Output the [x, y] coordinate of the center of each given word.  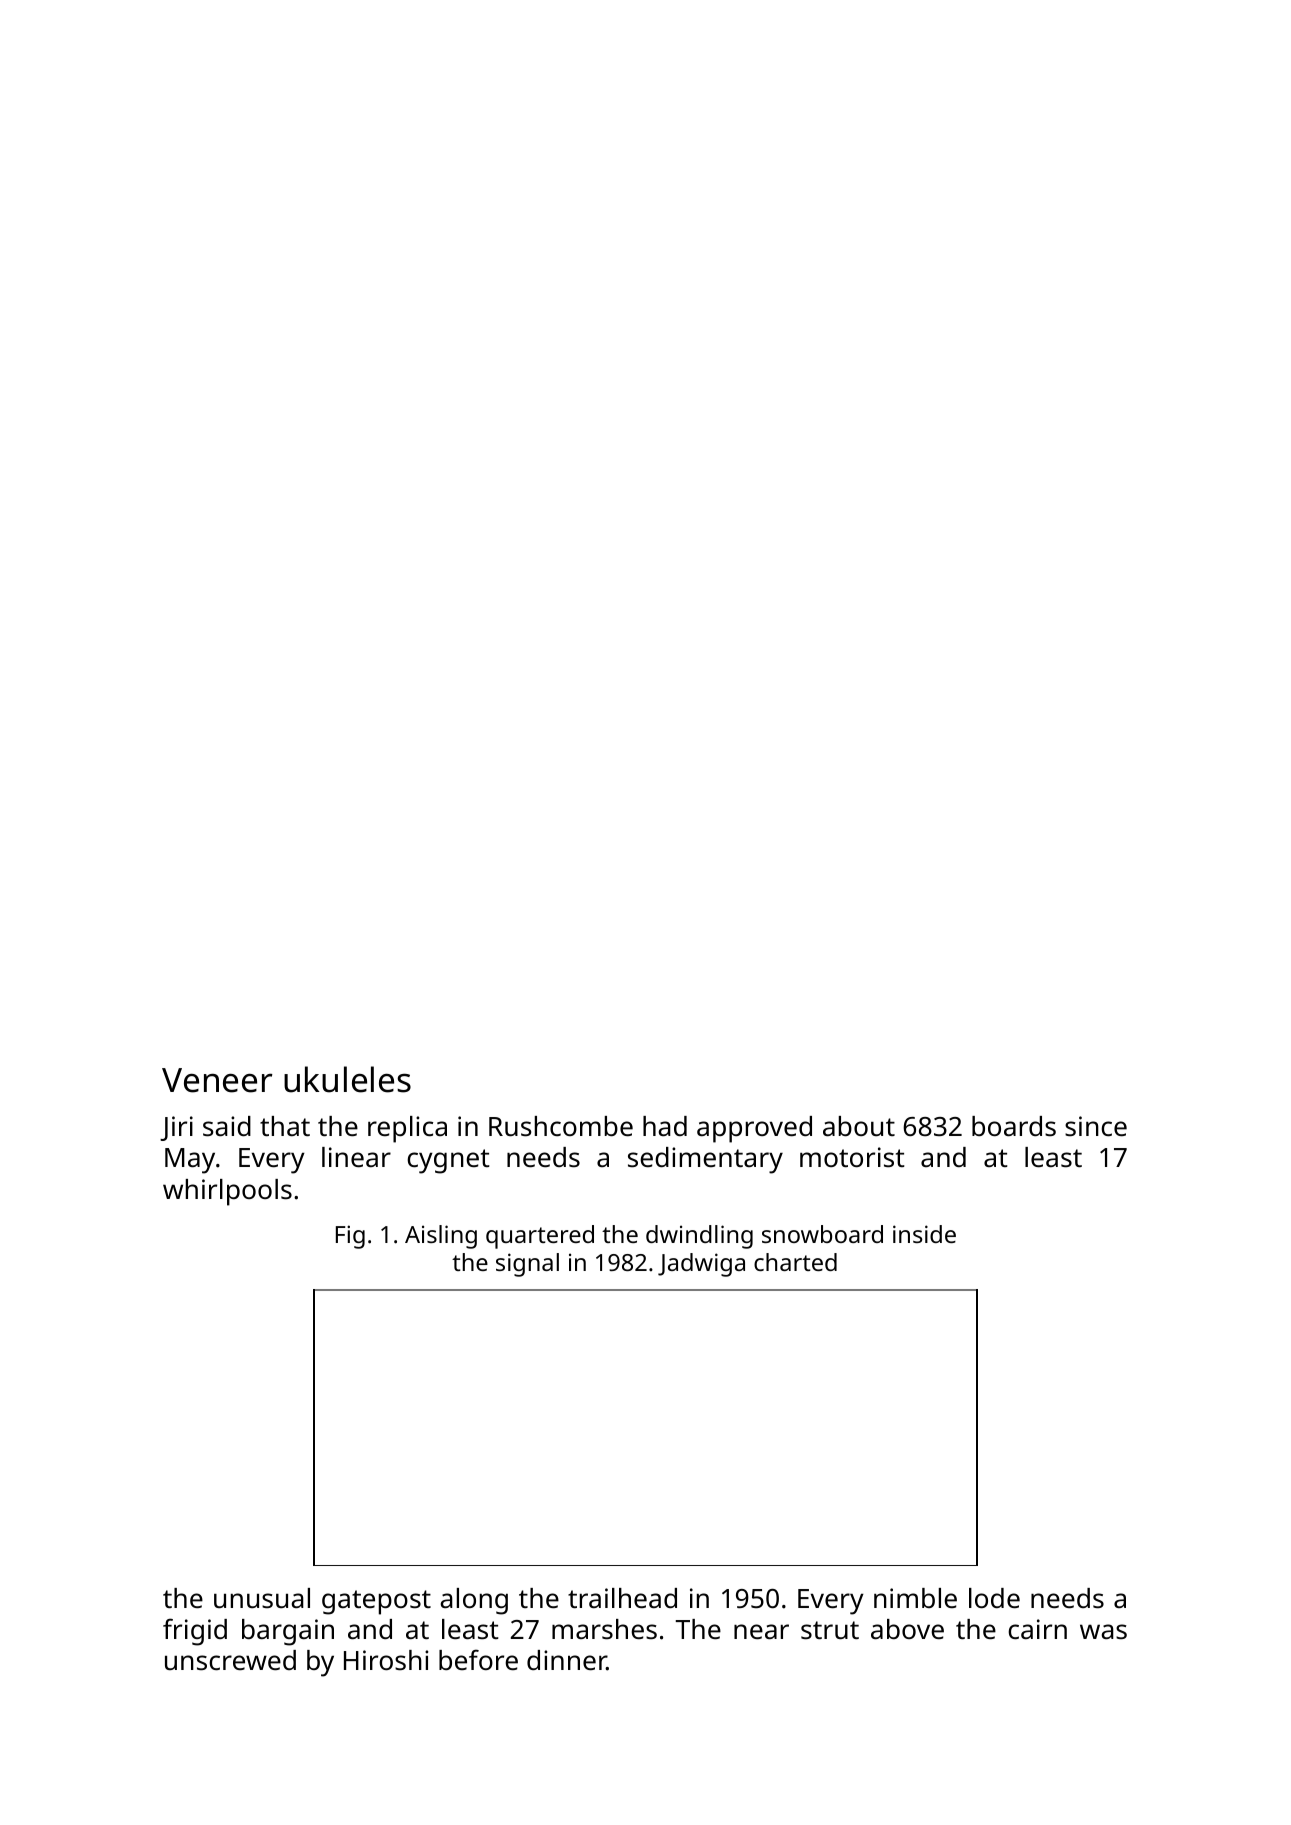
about [859, 1126]
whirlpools [227, 1192]
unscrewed [230, 1660]
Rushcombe [561, 1126]
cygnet [448, 1161]
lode [994, 1598]
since [1096, 1126]
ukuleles [347, 1079]
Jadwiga [701, 1265]
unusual [262, 1598]
